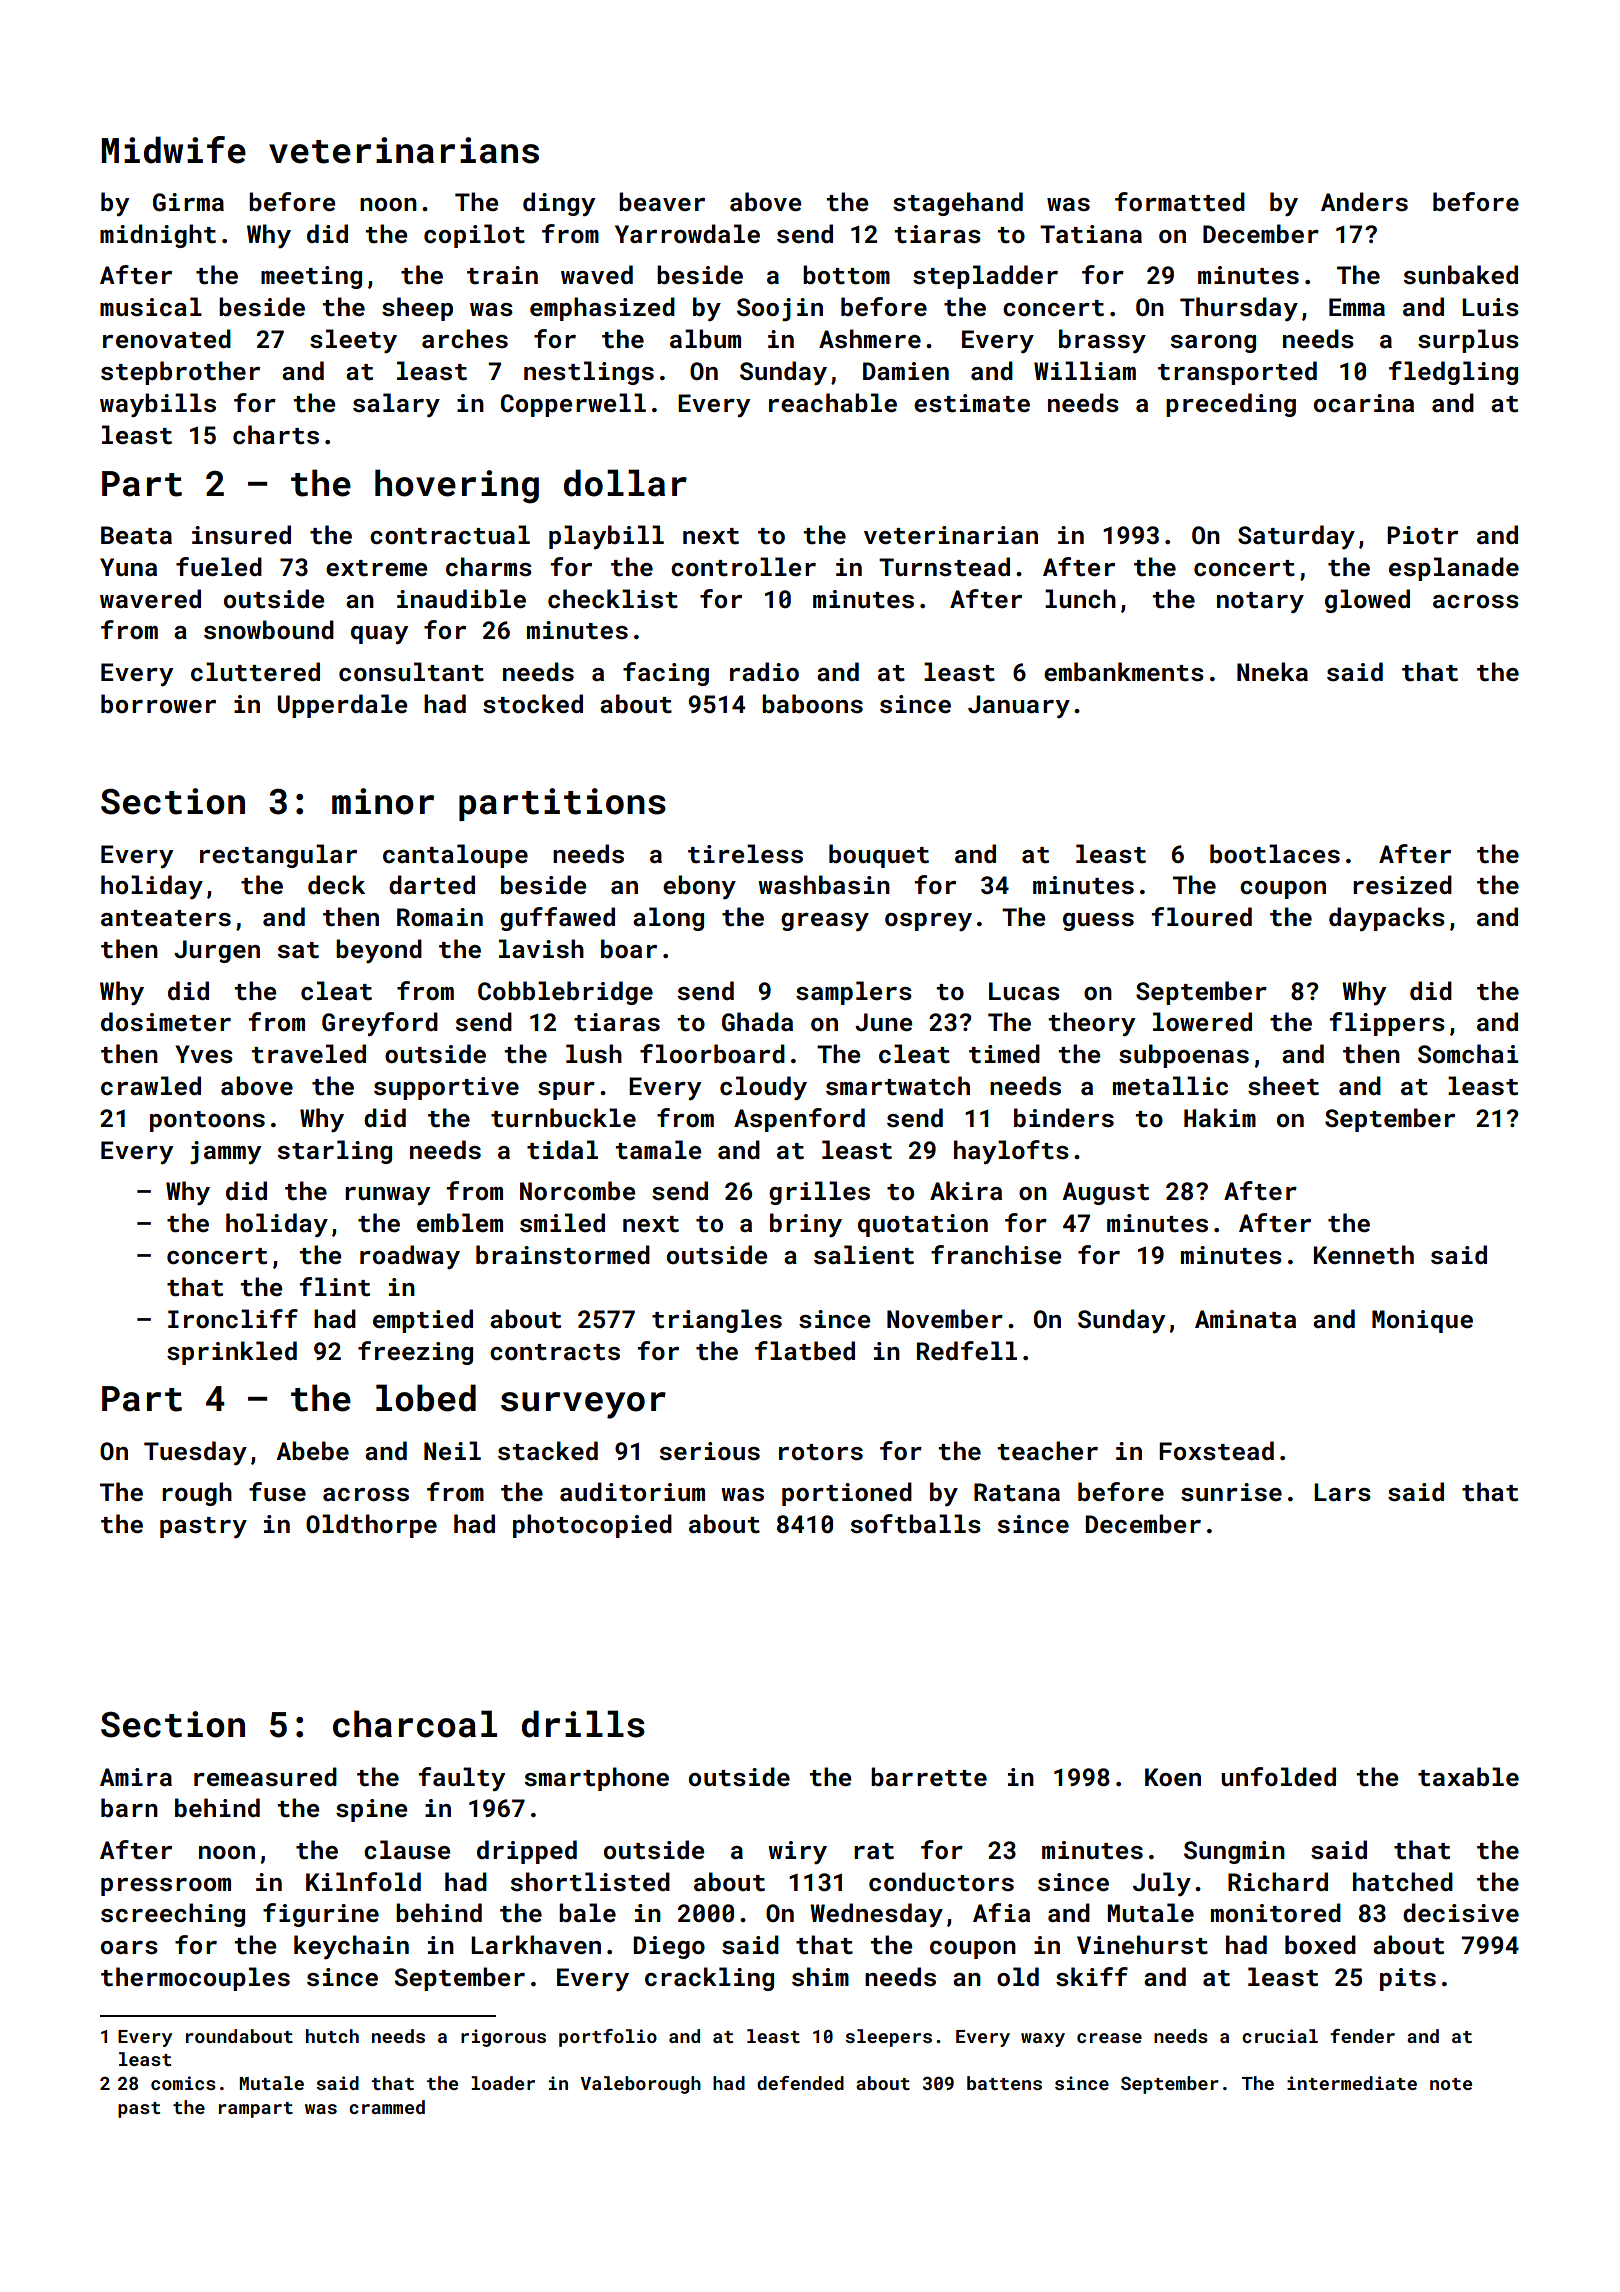 The width and height of the document is (1620, 2292). I want to click on Jurgen, so click(217, 951).
